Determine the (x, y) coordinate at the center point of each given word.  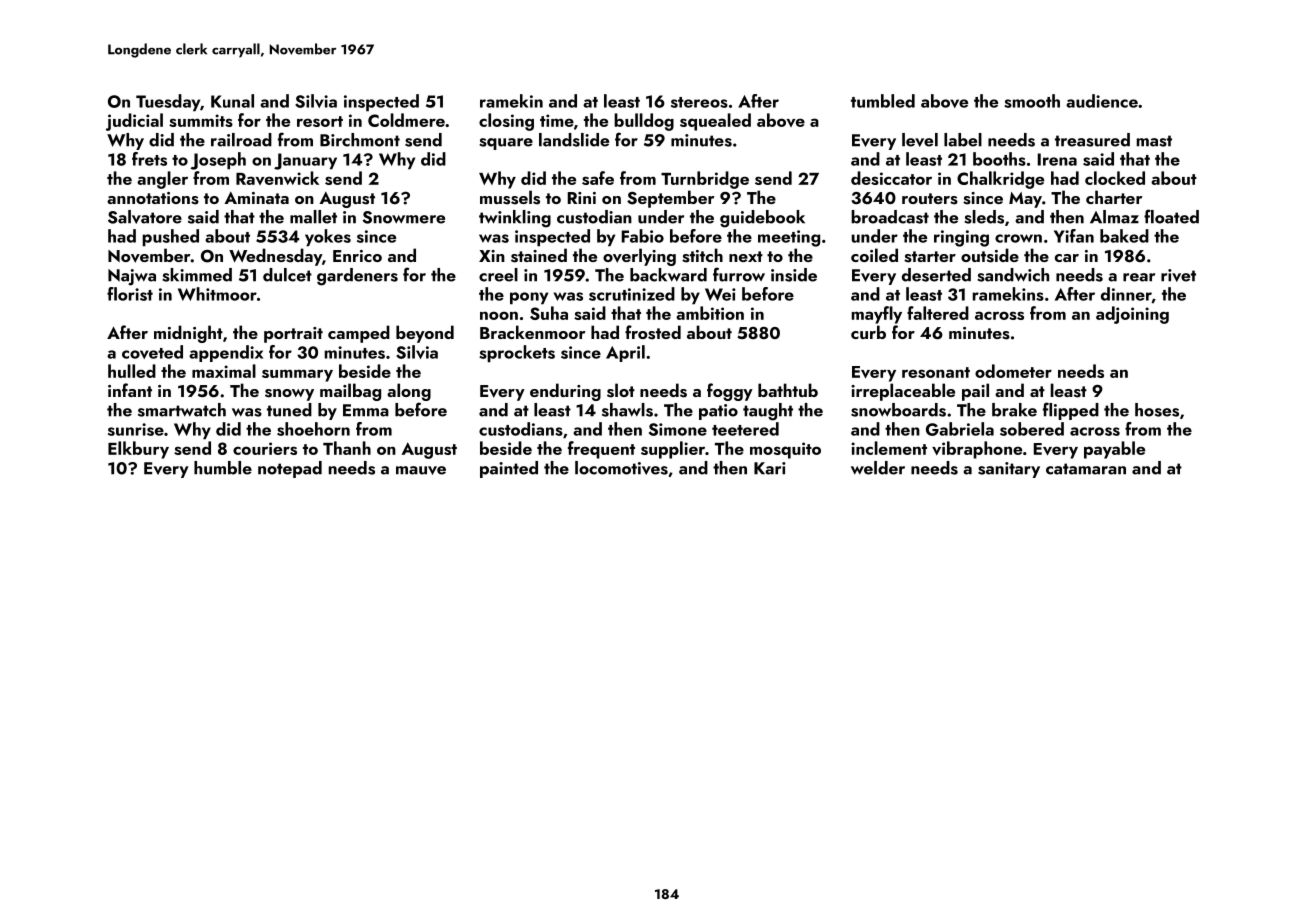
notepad (290, 469)
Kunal (232, 101)
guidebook (762, 219)
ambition (710, 313)
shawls (627, 410)
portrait (293, 335)
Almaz (1114, 217)
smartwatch (182, 410)
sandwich (1013, 275)
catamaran (1086, 469)
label (963, 140)
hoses (1157, 410)
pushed (170, 238)
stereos (699, 102)
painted (509, 469)
